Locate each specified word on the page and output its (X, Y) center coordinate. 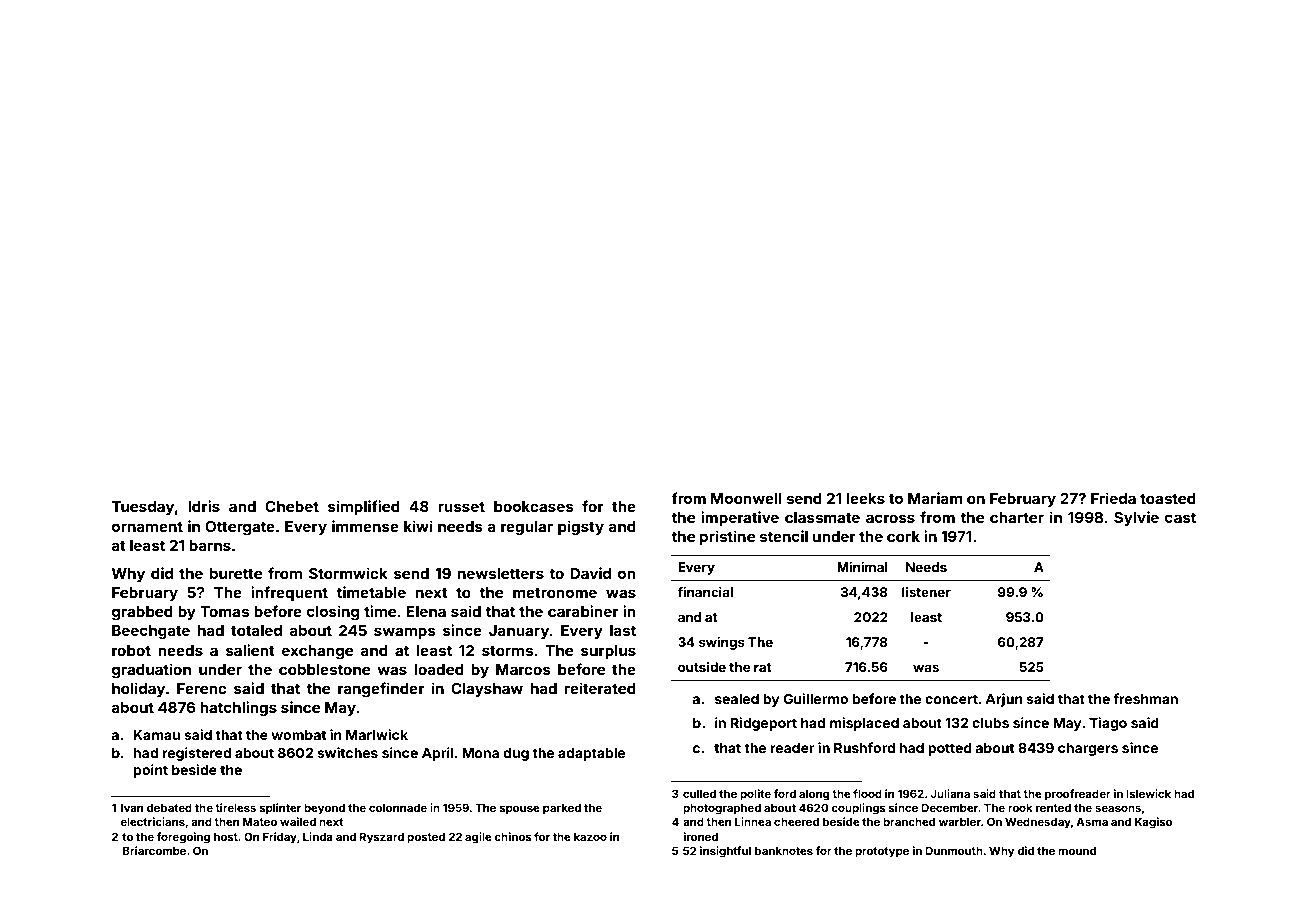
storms (507, 650)
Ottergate (240, 528)
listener (926, 592)
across (890, 518)
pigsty (581, 528)
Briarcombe (154, 850)
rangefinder (381, 690)
